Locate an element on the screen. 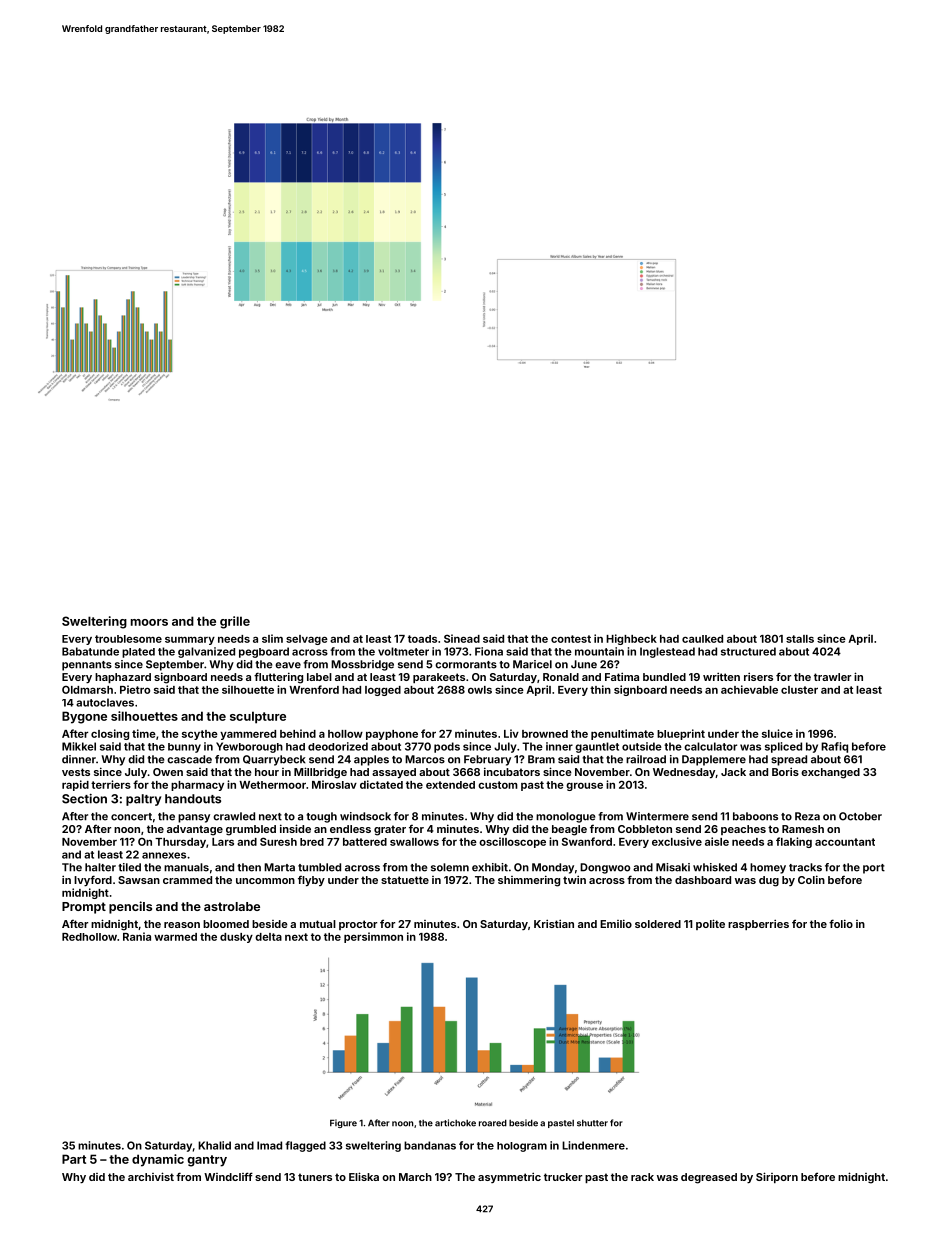 This screenshot has height=1233, width=952. shutter is located at coordinates (592, 1123).
